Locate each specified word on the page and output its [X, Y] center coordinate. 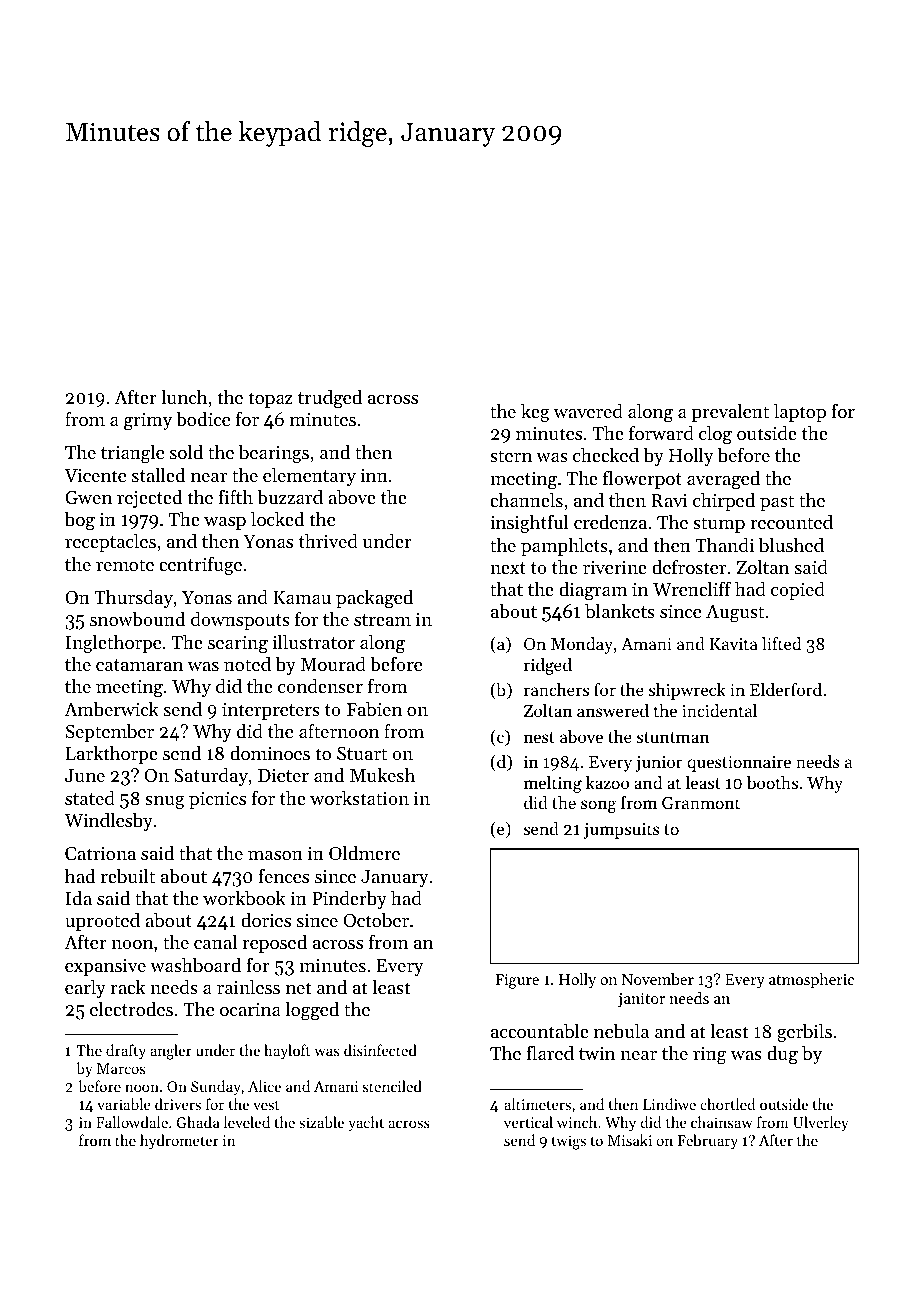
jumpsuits [622, 831]
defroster [689, 566]
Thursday [133, 599]
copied [798, 591]
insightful [529, 524]
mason [275, 855]
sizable [321, 1122]
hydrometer [179, 1142]
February [707, 1142]
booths [772, 782]
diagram [593, 591]
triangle [132, 454]
